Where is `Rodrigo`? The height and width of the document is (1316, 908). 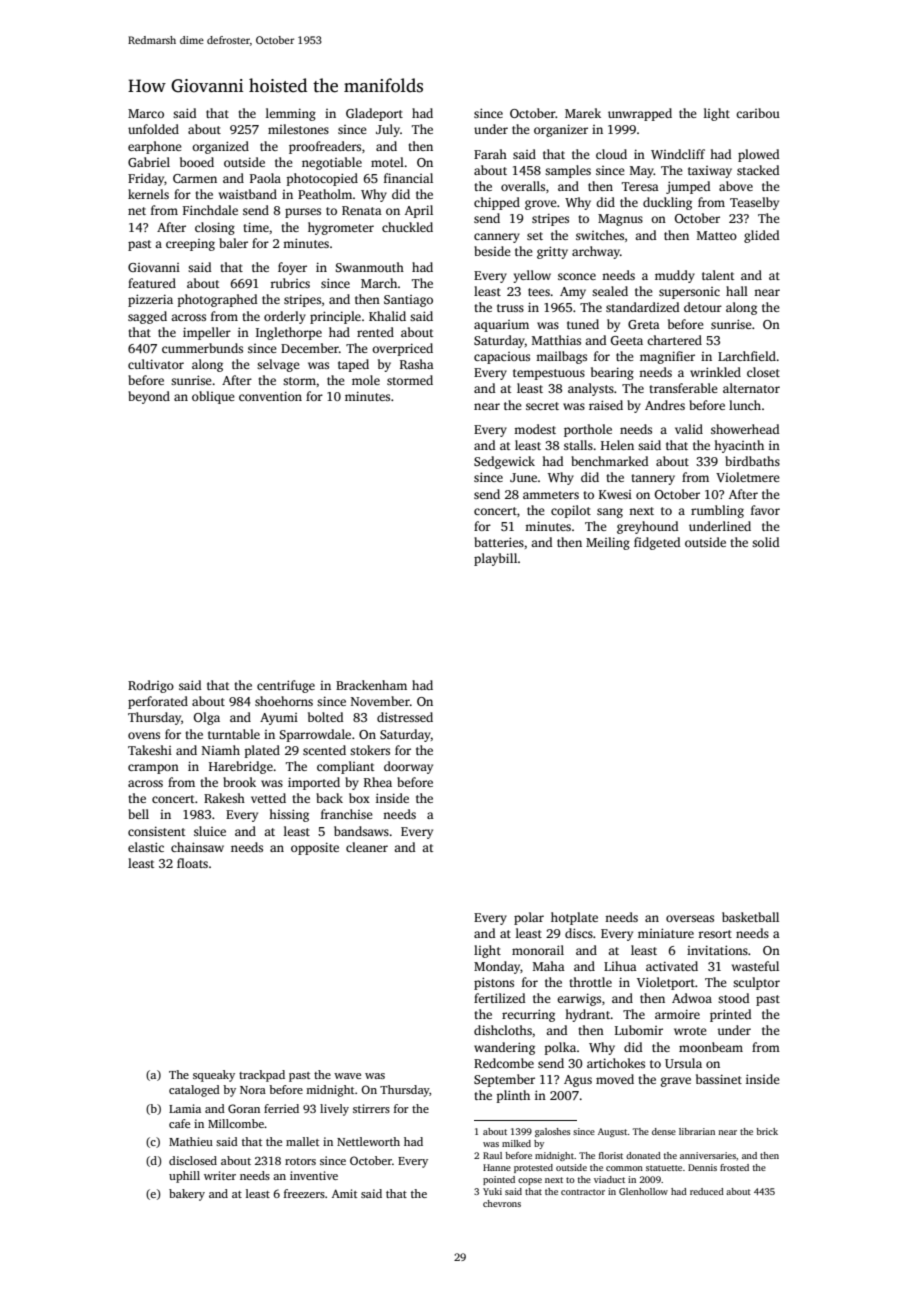 Rodrigo is located at coordinates (151, 686).
